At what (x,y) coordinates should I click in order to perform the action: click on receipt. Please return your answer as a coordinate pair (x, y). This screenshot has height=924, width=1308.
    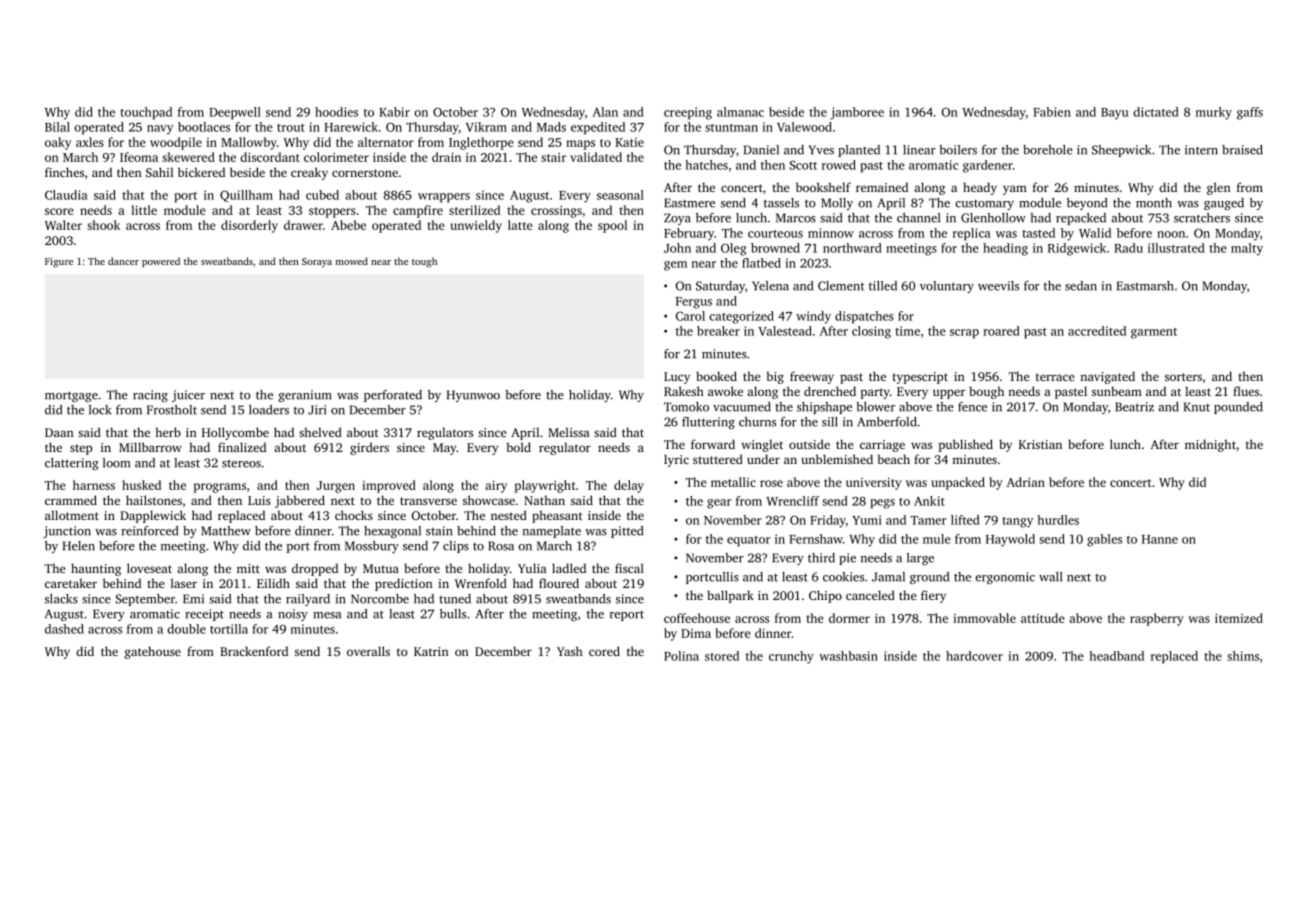
    Looking at the image, I should click on (204, 615).
